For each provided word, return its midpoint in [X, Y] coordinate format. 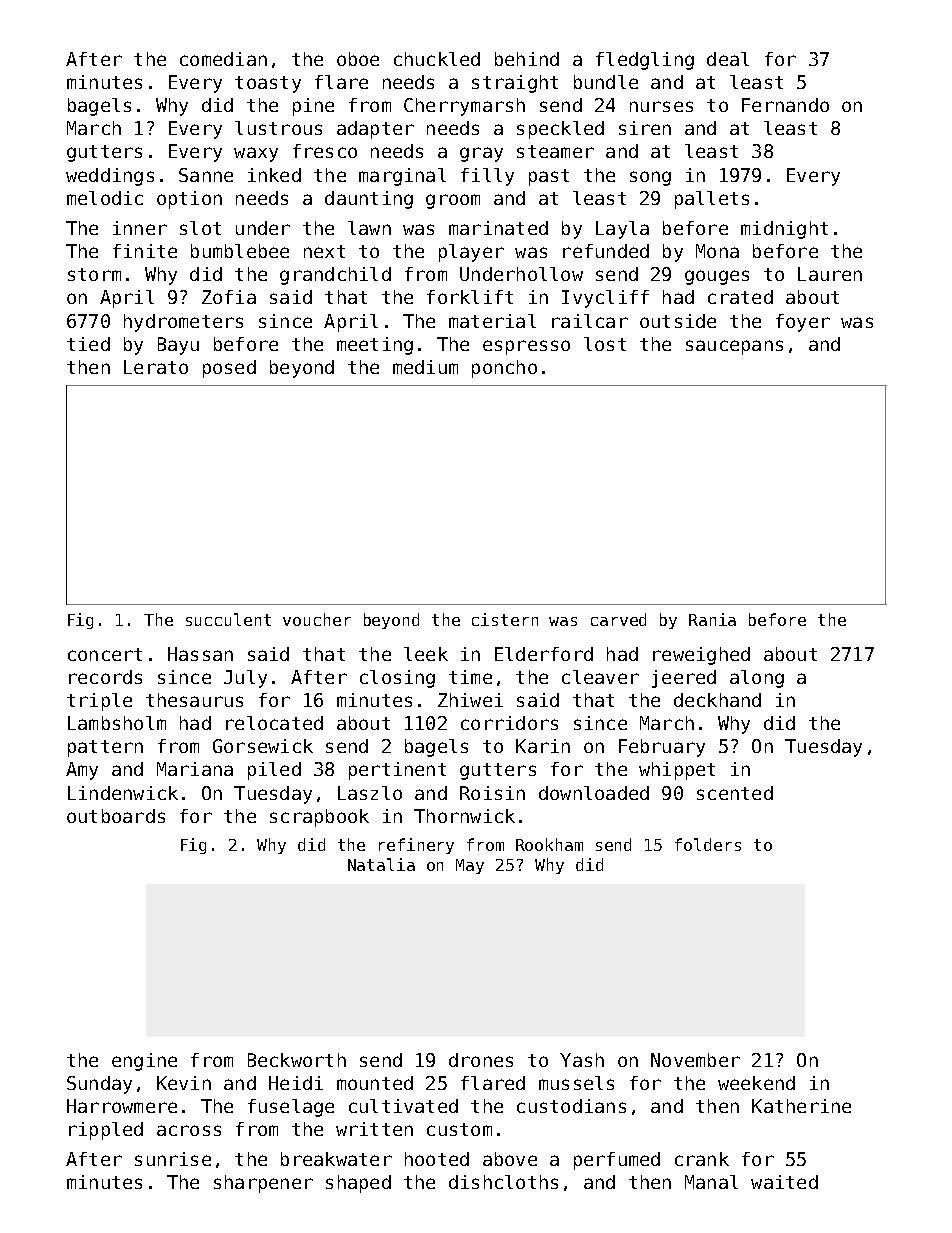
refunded [606, 251]
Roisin [492, 793]
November [695, 1060]
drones [481, 1060]
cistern [505, 619]
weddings [110, 177]
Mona [717, 251]
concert [105, 654]
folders [708, 844]
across [189, 1130]
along [757, 679]
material [492, 321]
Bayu [178, 346]
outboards [116, 816]
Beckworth [297, 1060]
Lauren [830, 274]
